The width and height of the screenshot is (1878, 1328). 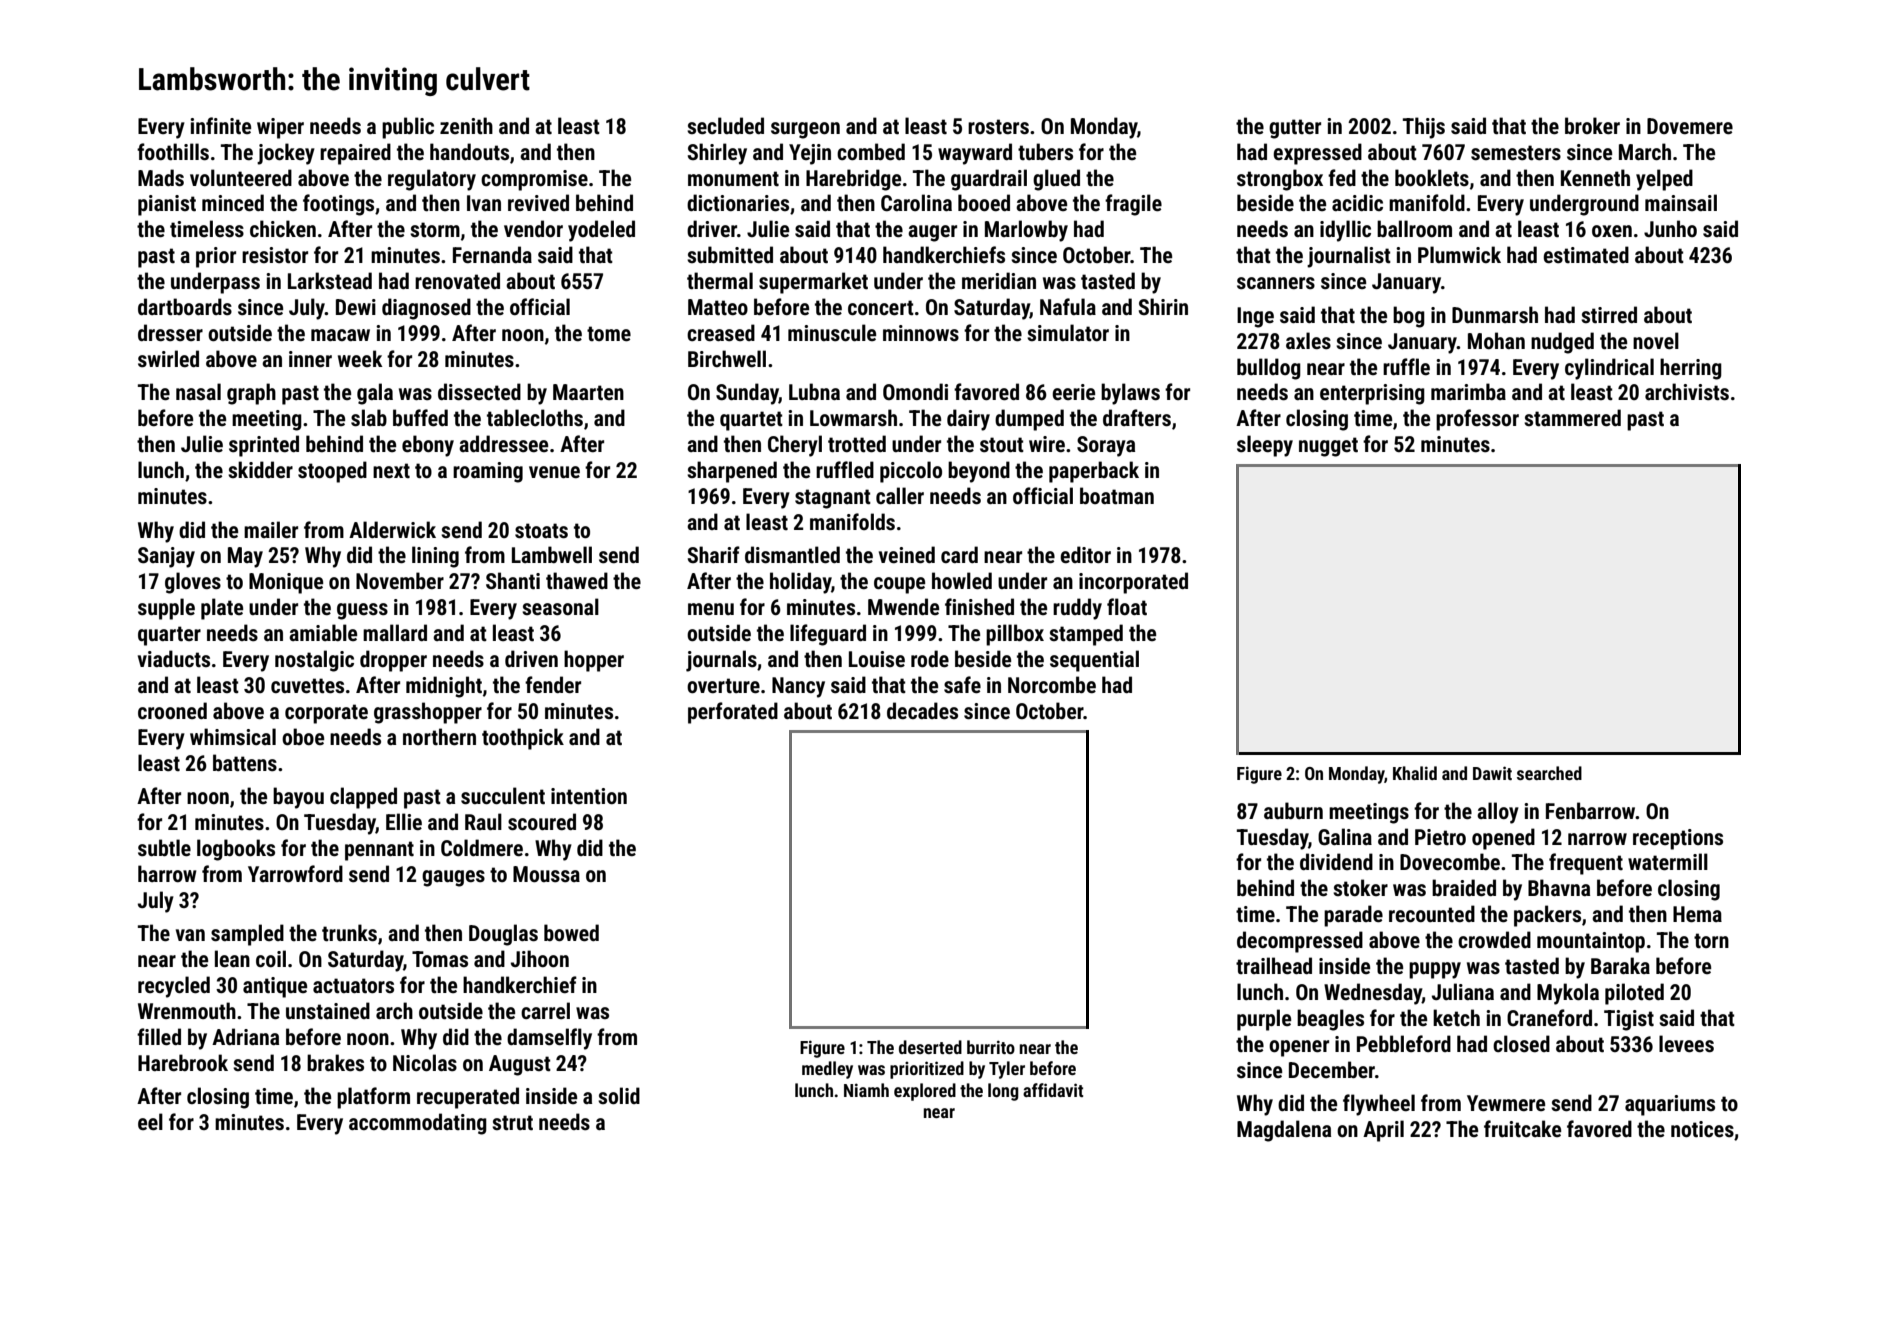 What do you see at coordinates (233, 737) in the screenshot?
I see `whimsical` at bounding box center [233, 737].
